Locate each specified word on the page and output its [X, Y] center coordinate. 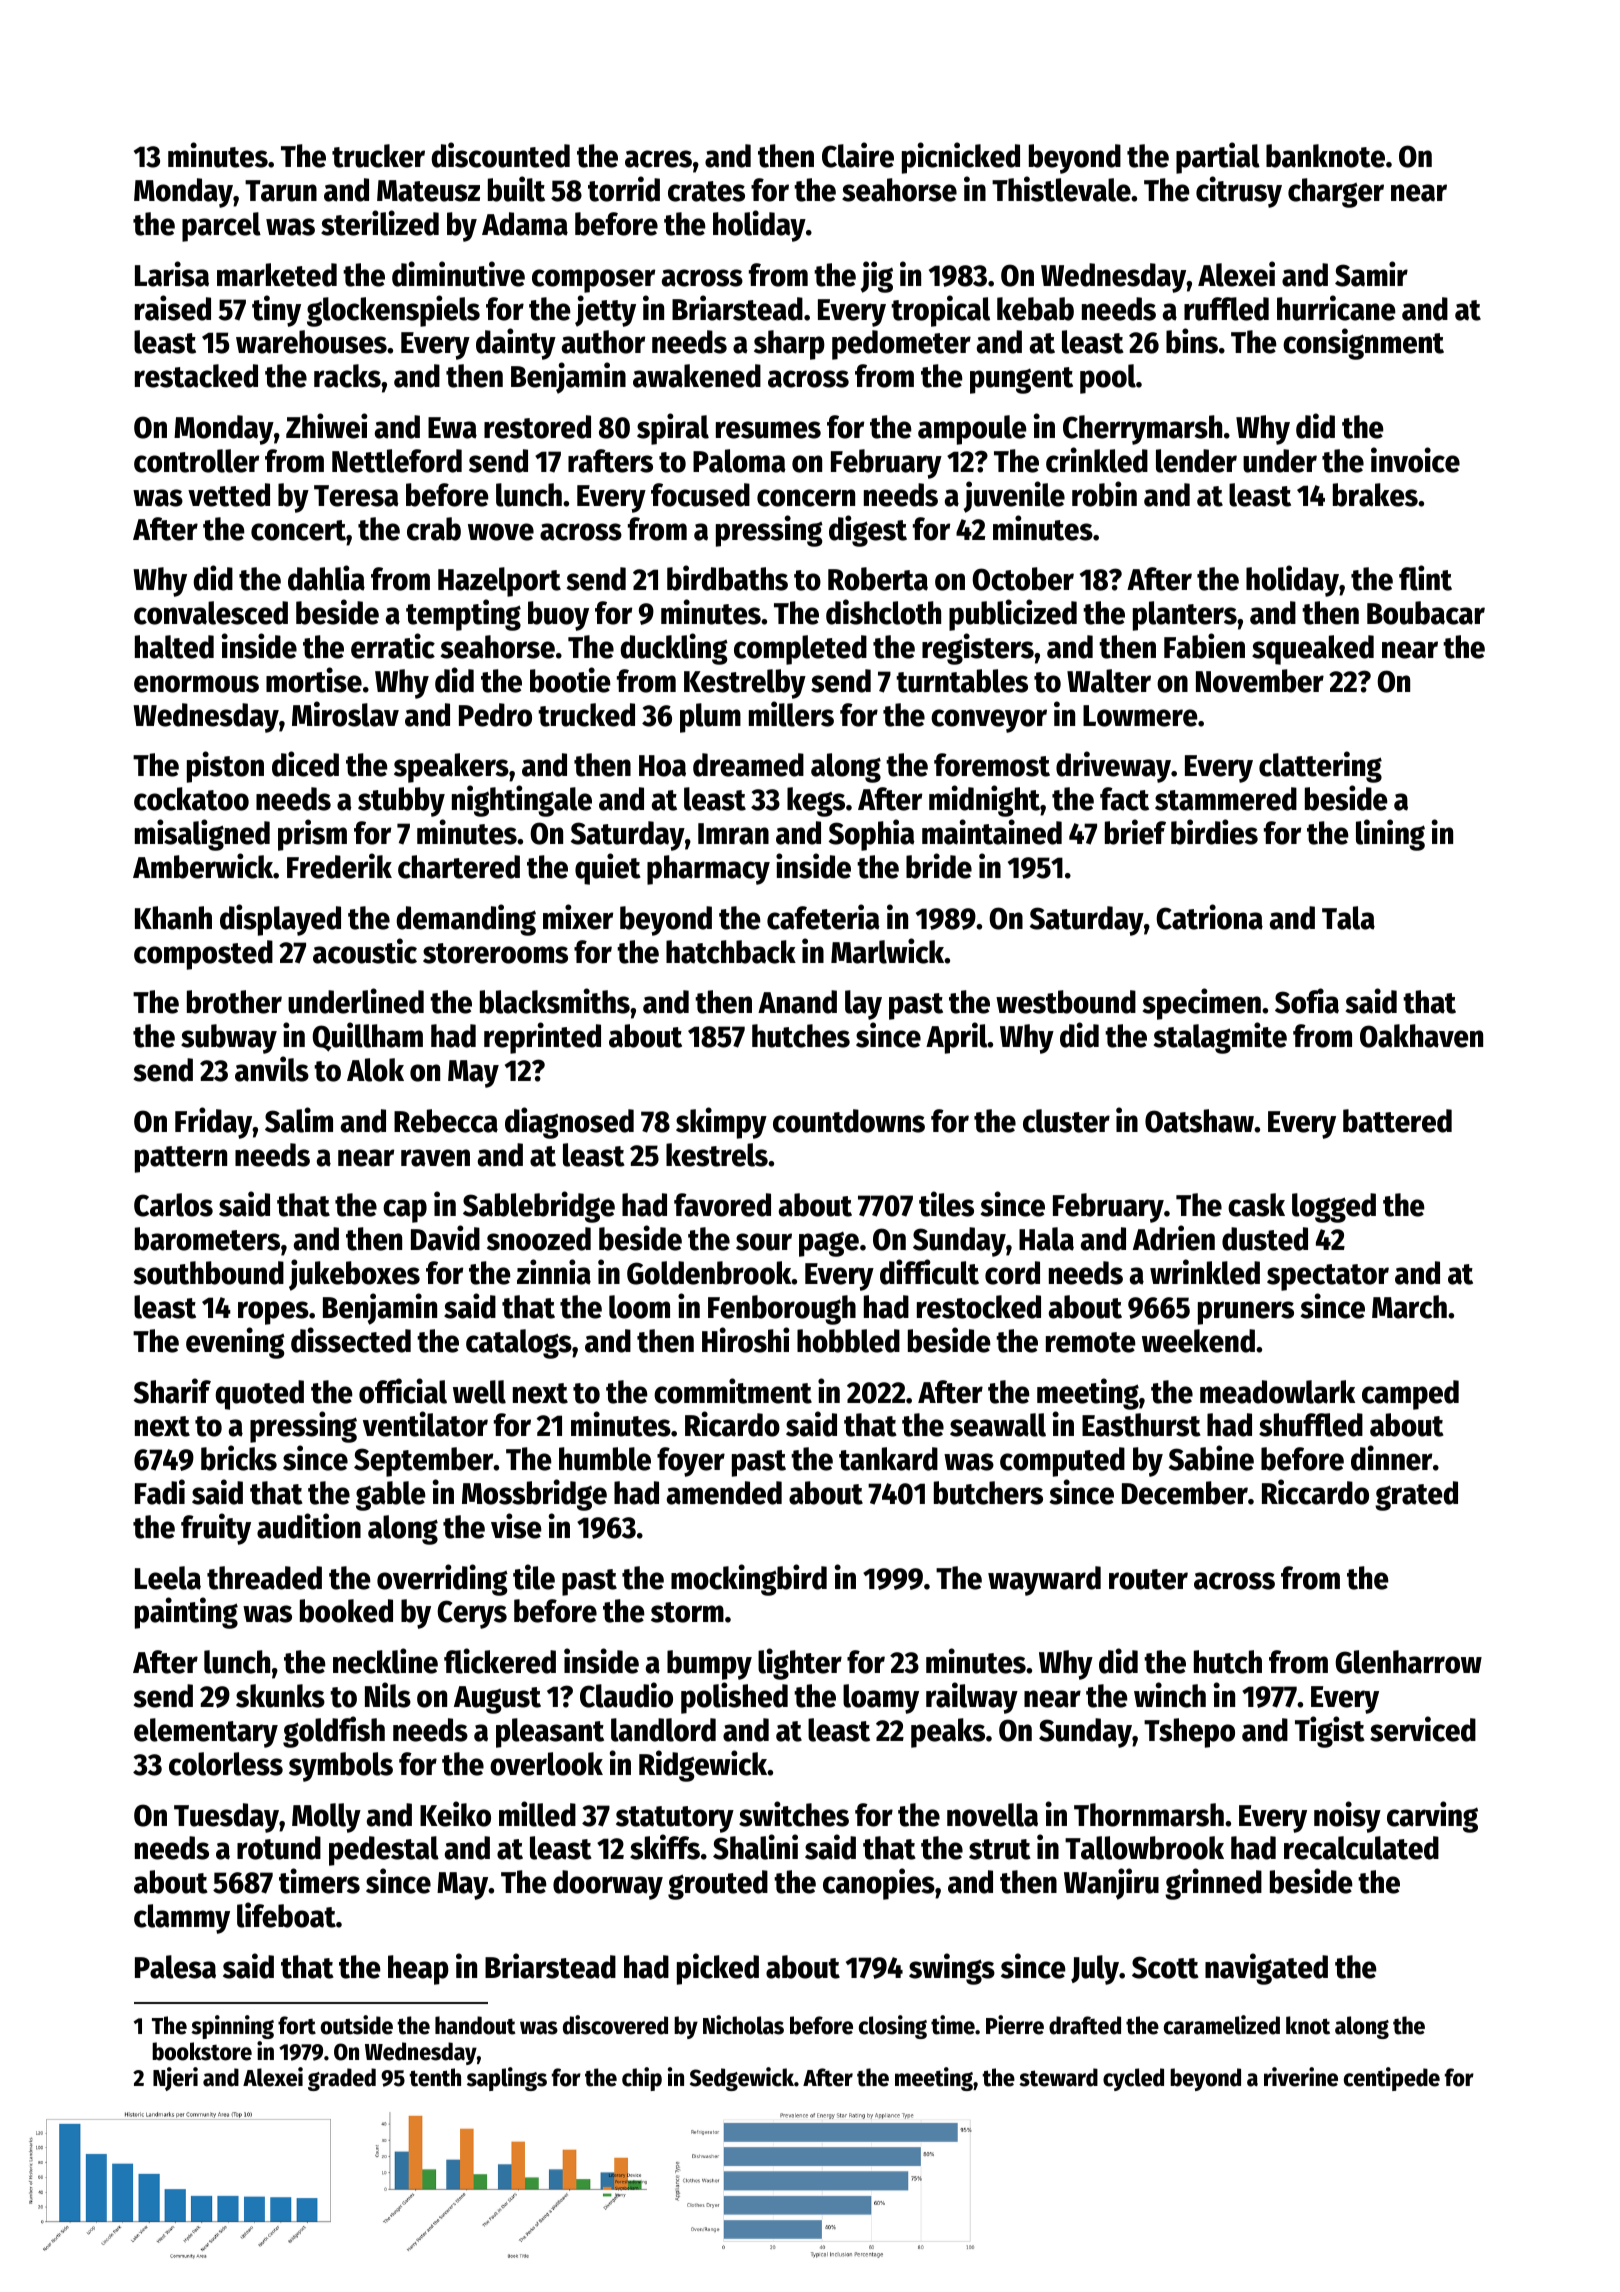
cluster [1066, 1121]
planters [1185, 616]
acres [658, 159]
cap [405, 1211]
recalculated [1361, 1848]
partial [1218, 158]
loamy [881, 1699]
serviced [1423, 1729]
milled [537, 1814]
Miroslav [345, 714]
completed [800, 650]
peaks [948, 1733]
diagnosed [569, 1123]
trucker [378, 156]
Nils [388, 1695]
